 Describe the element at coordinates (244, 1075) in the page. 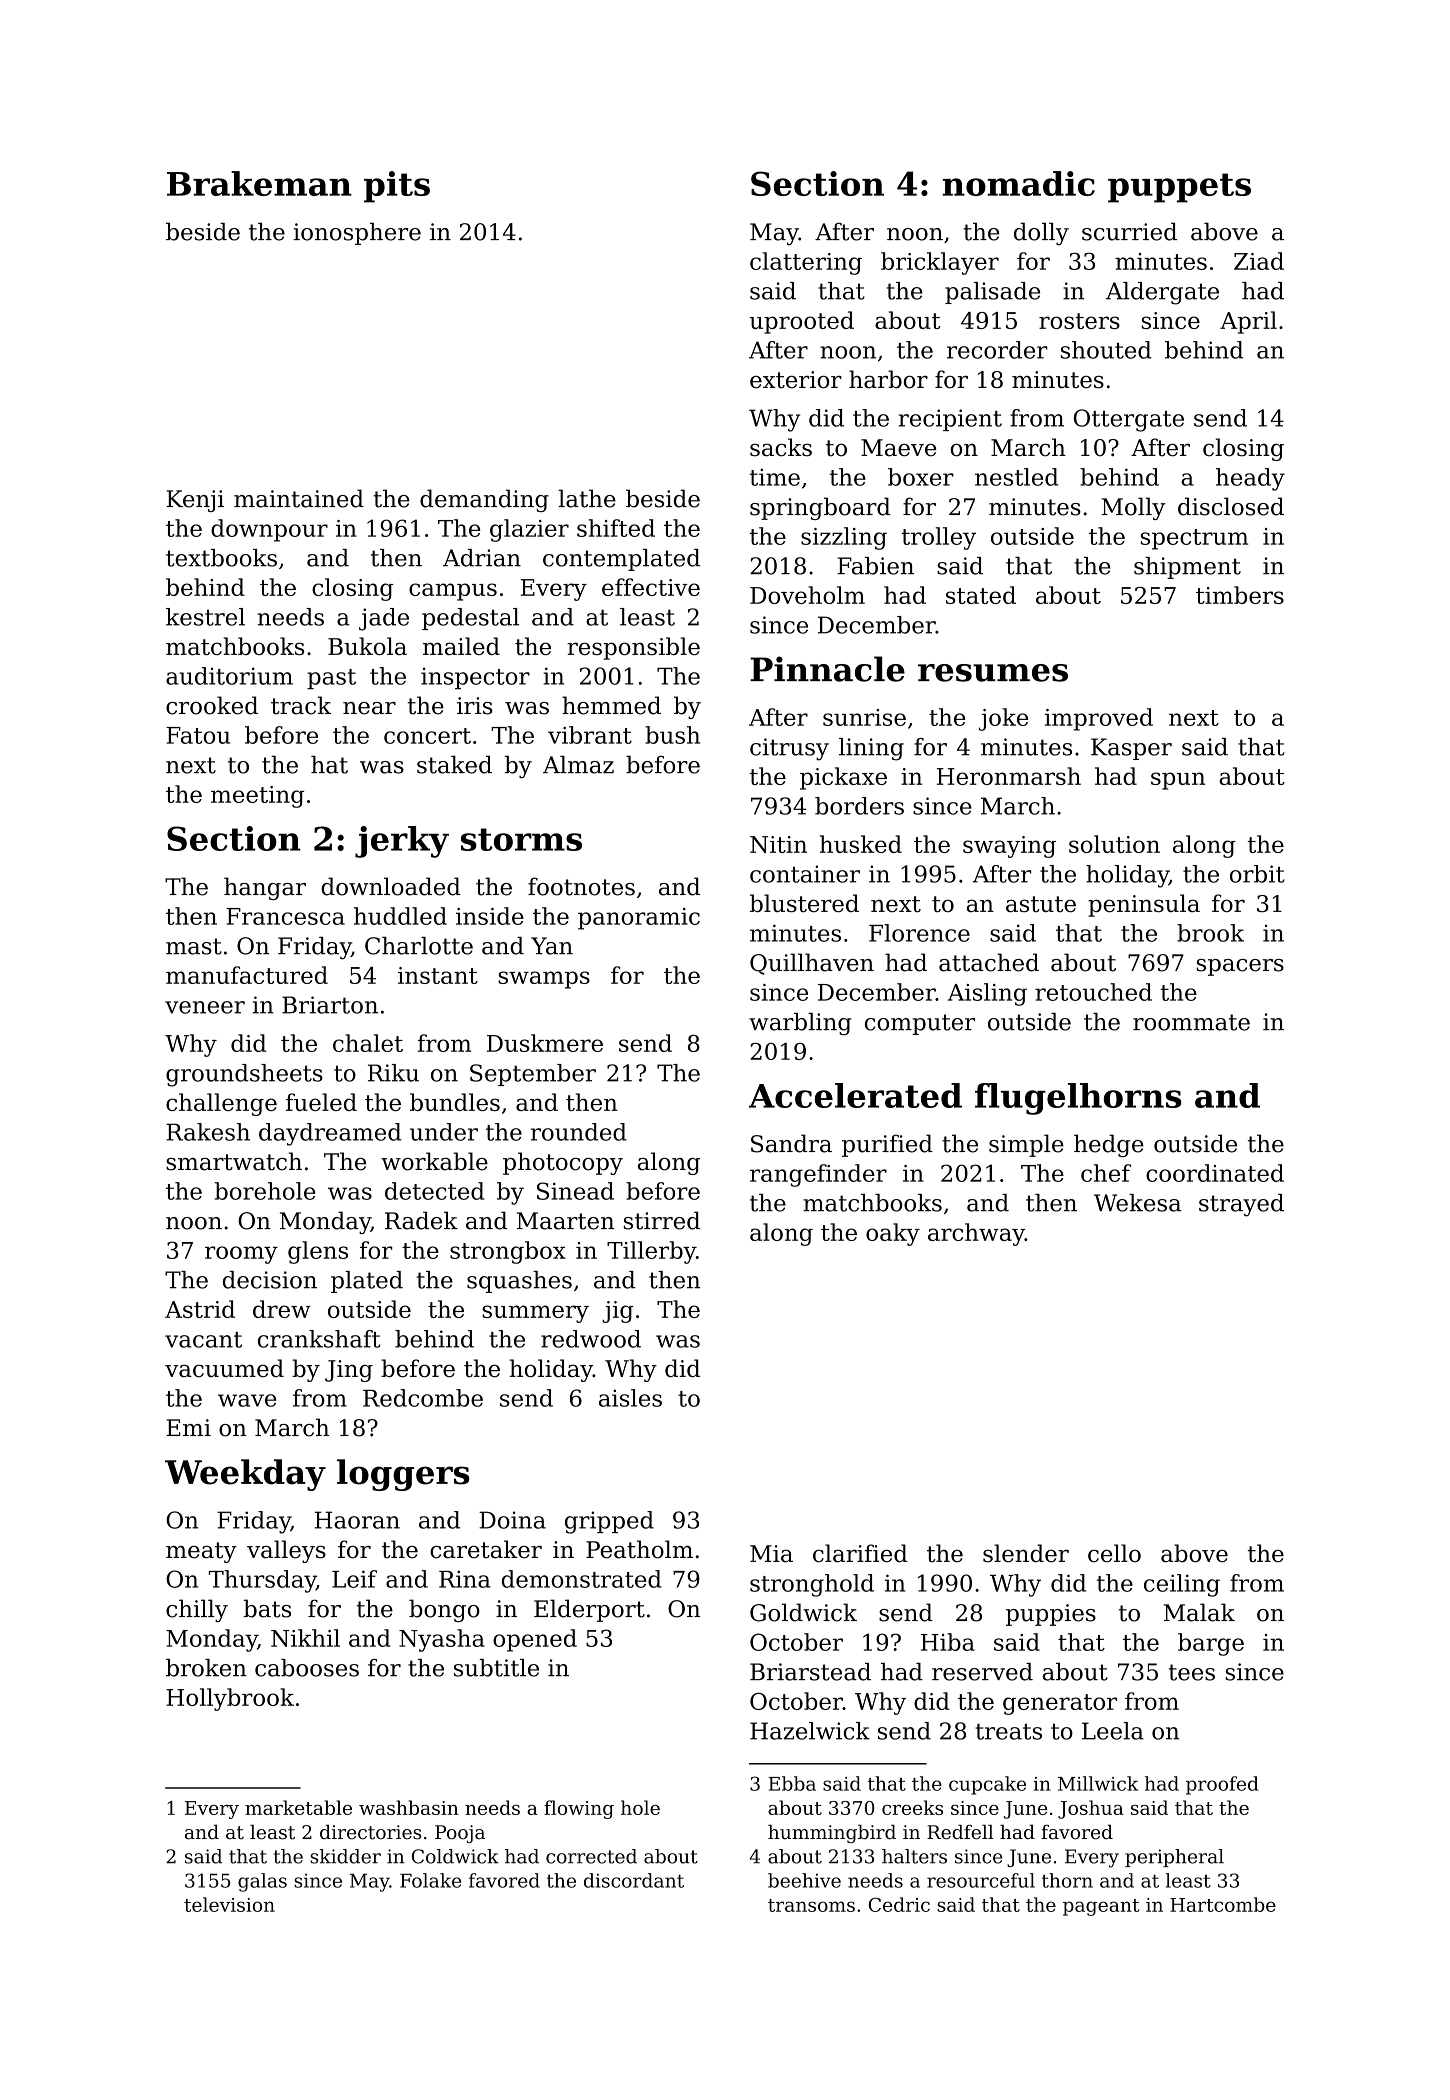

I see `groundsheets` at that location.
